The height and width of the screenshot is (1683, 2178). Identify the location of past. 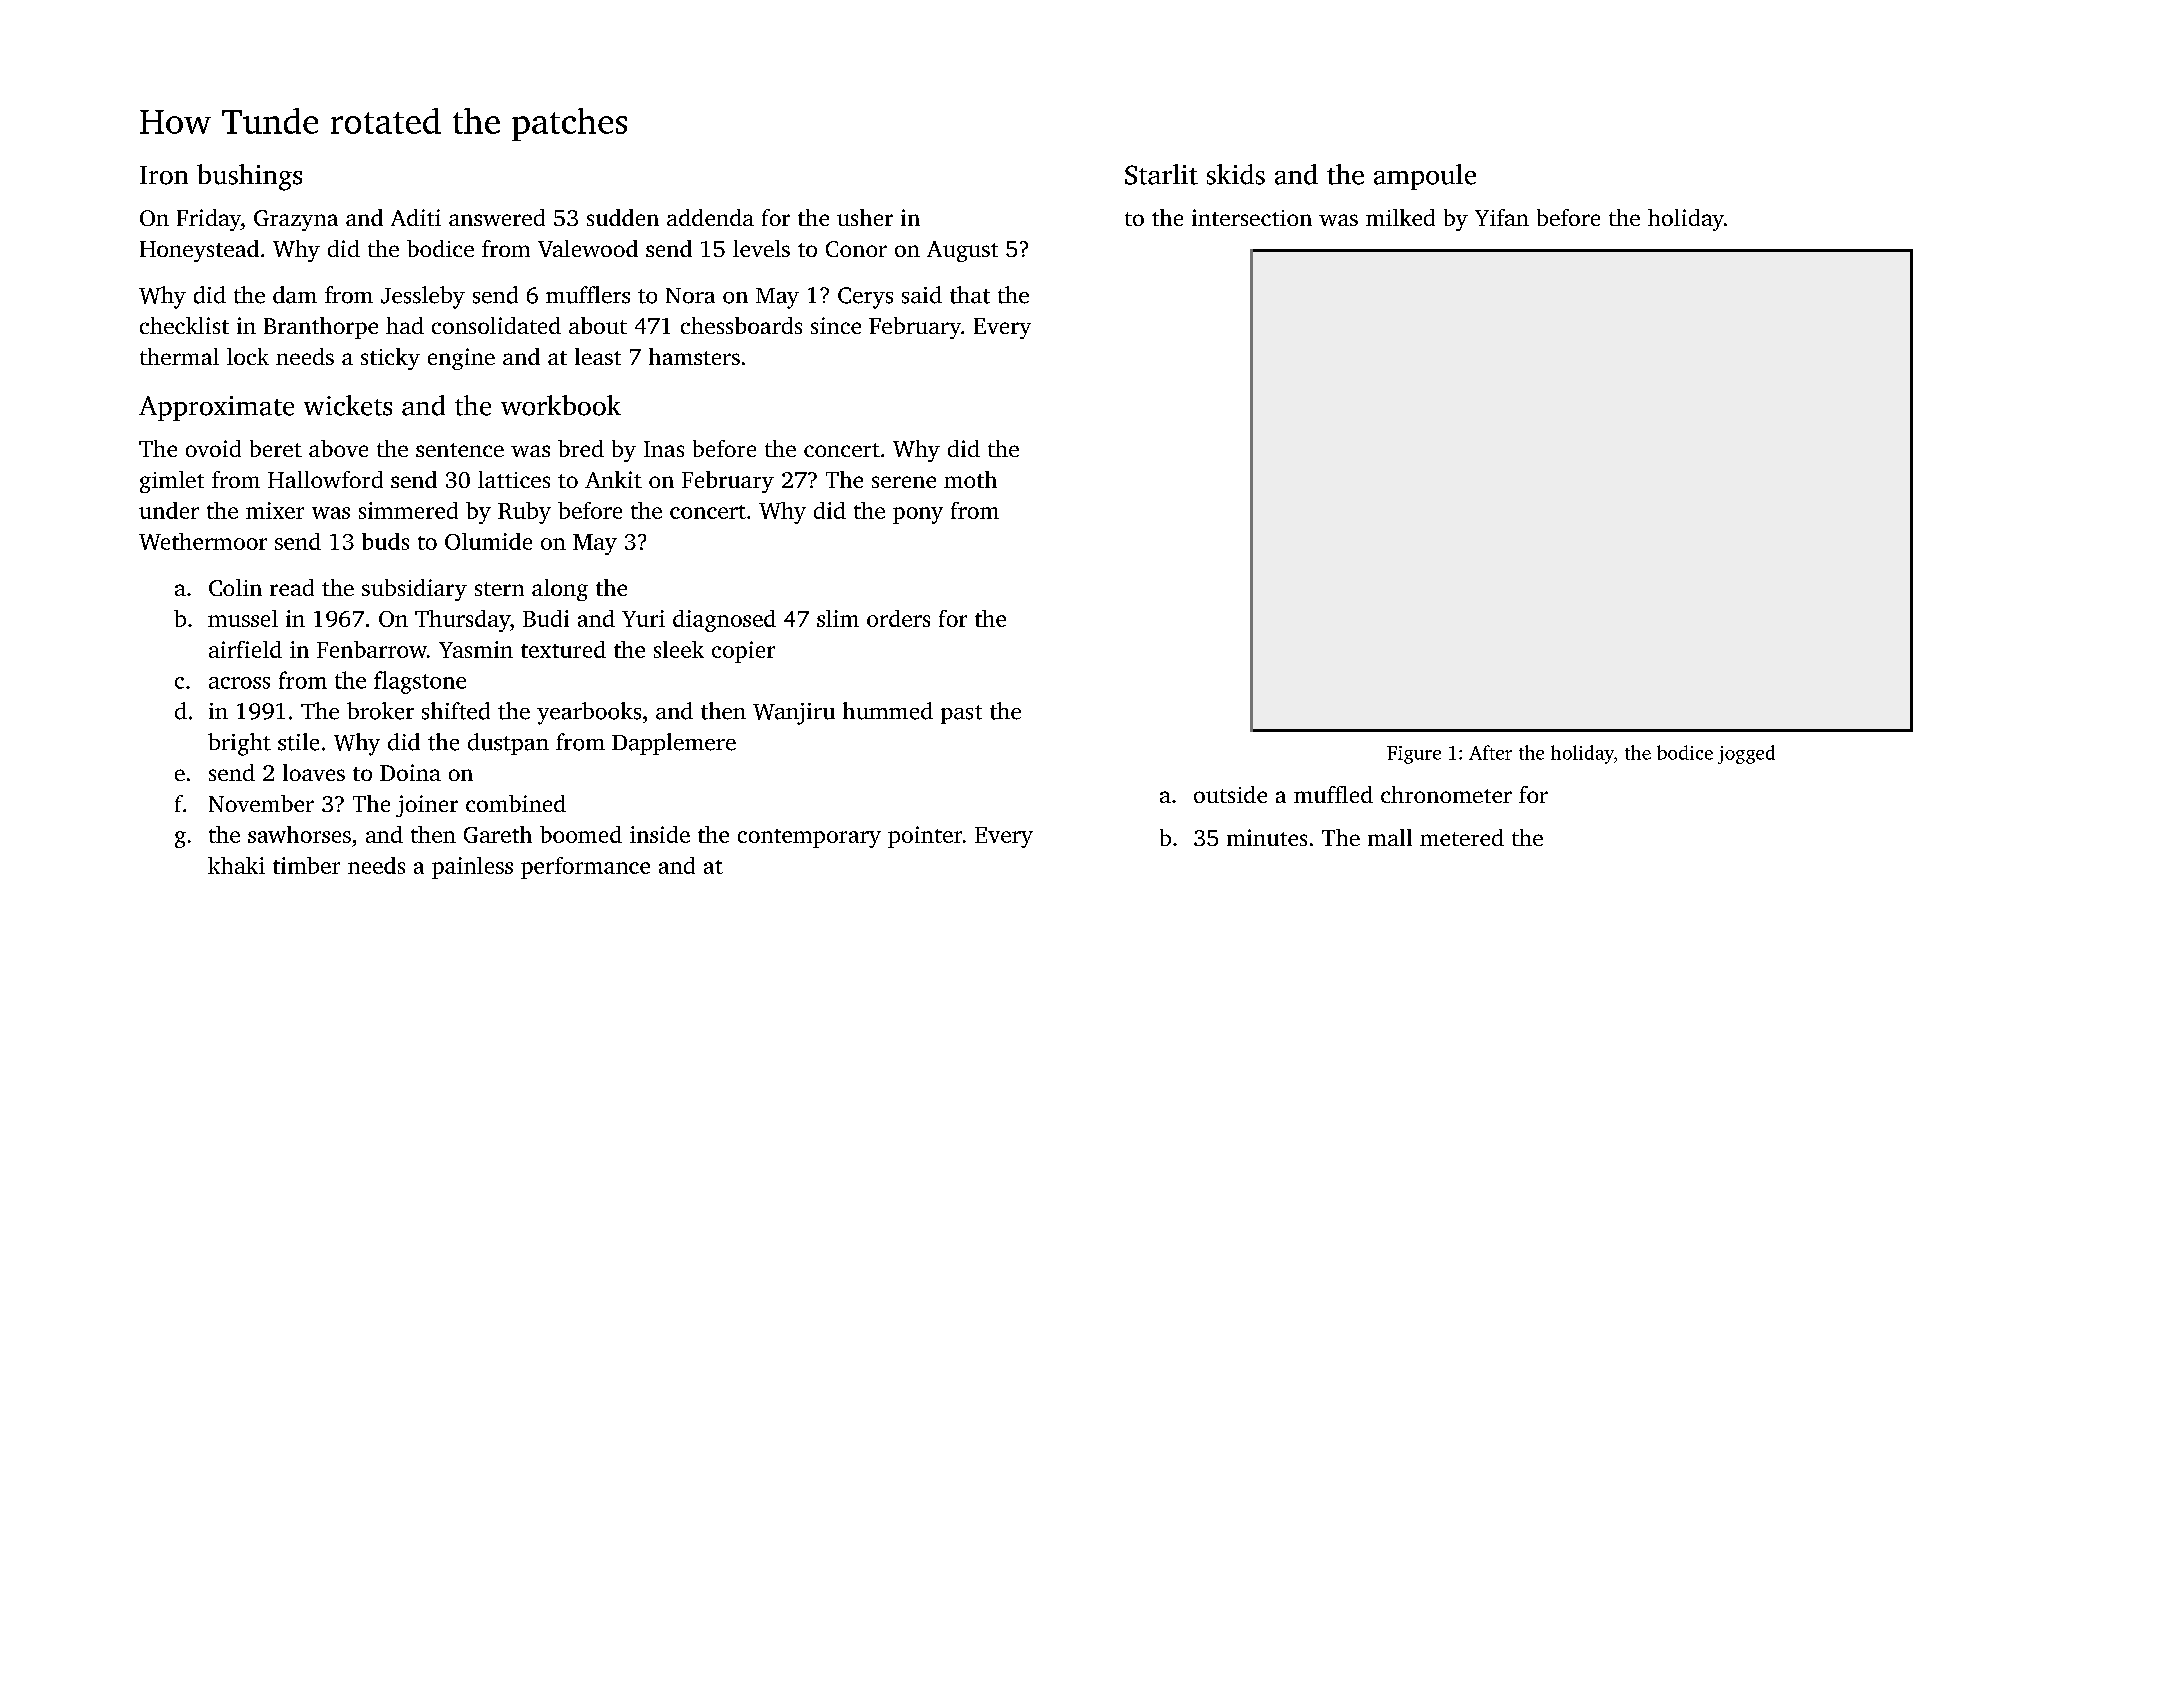
(961, 714).
